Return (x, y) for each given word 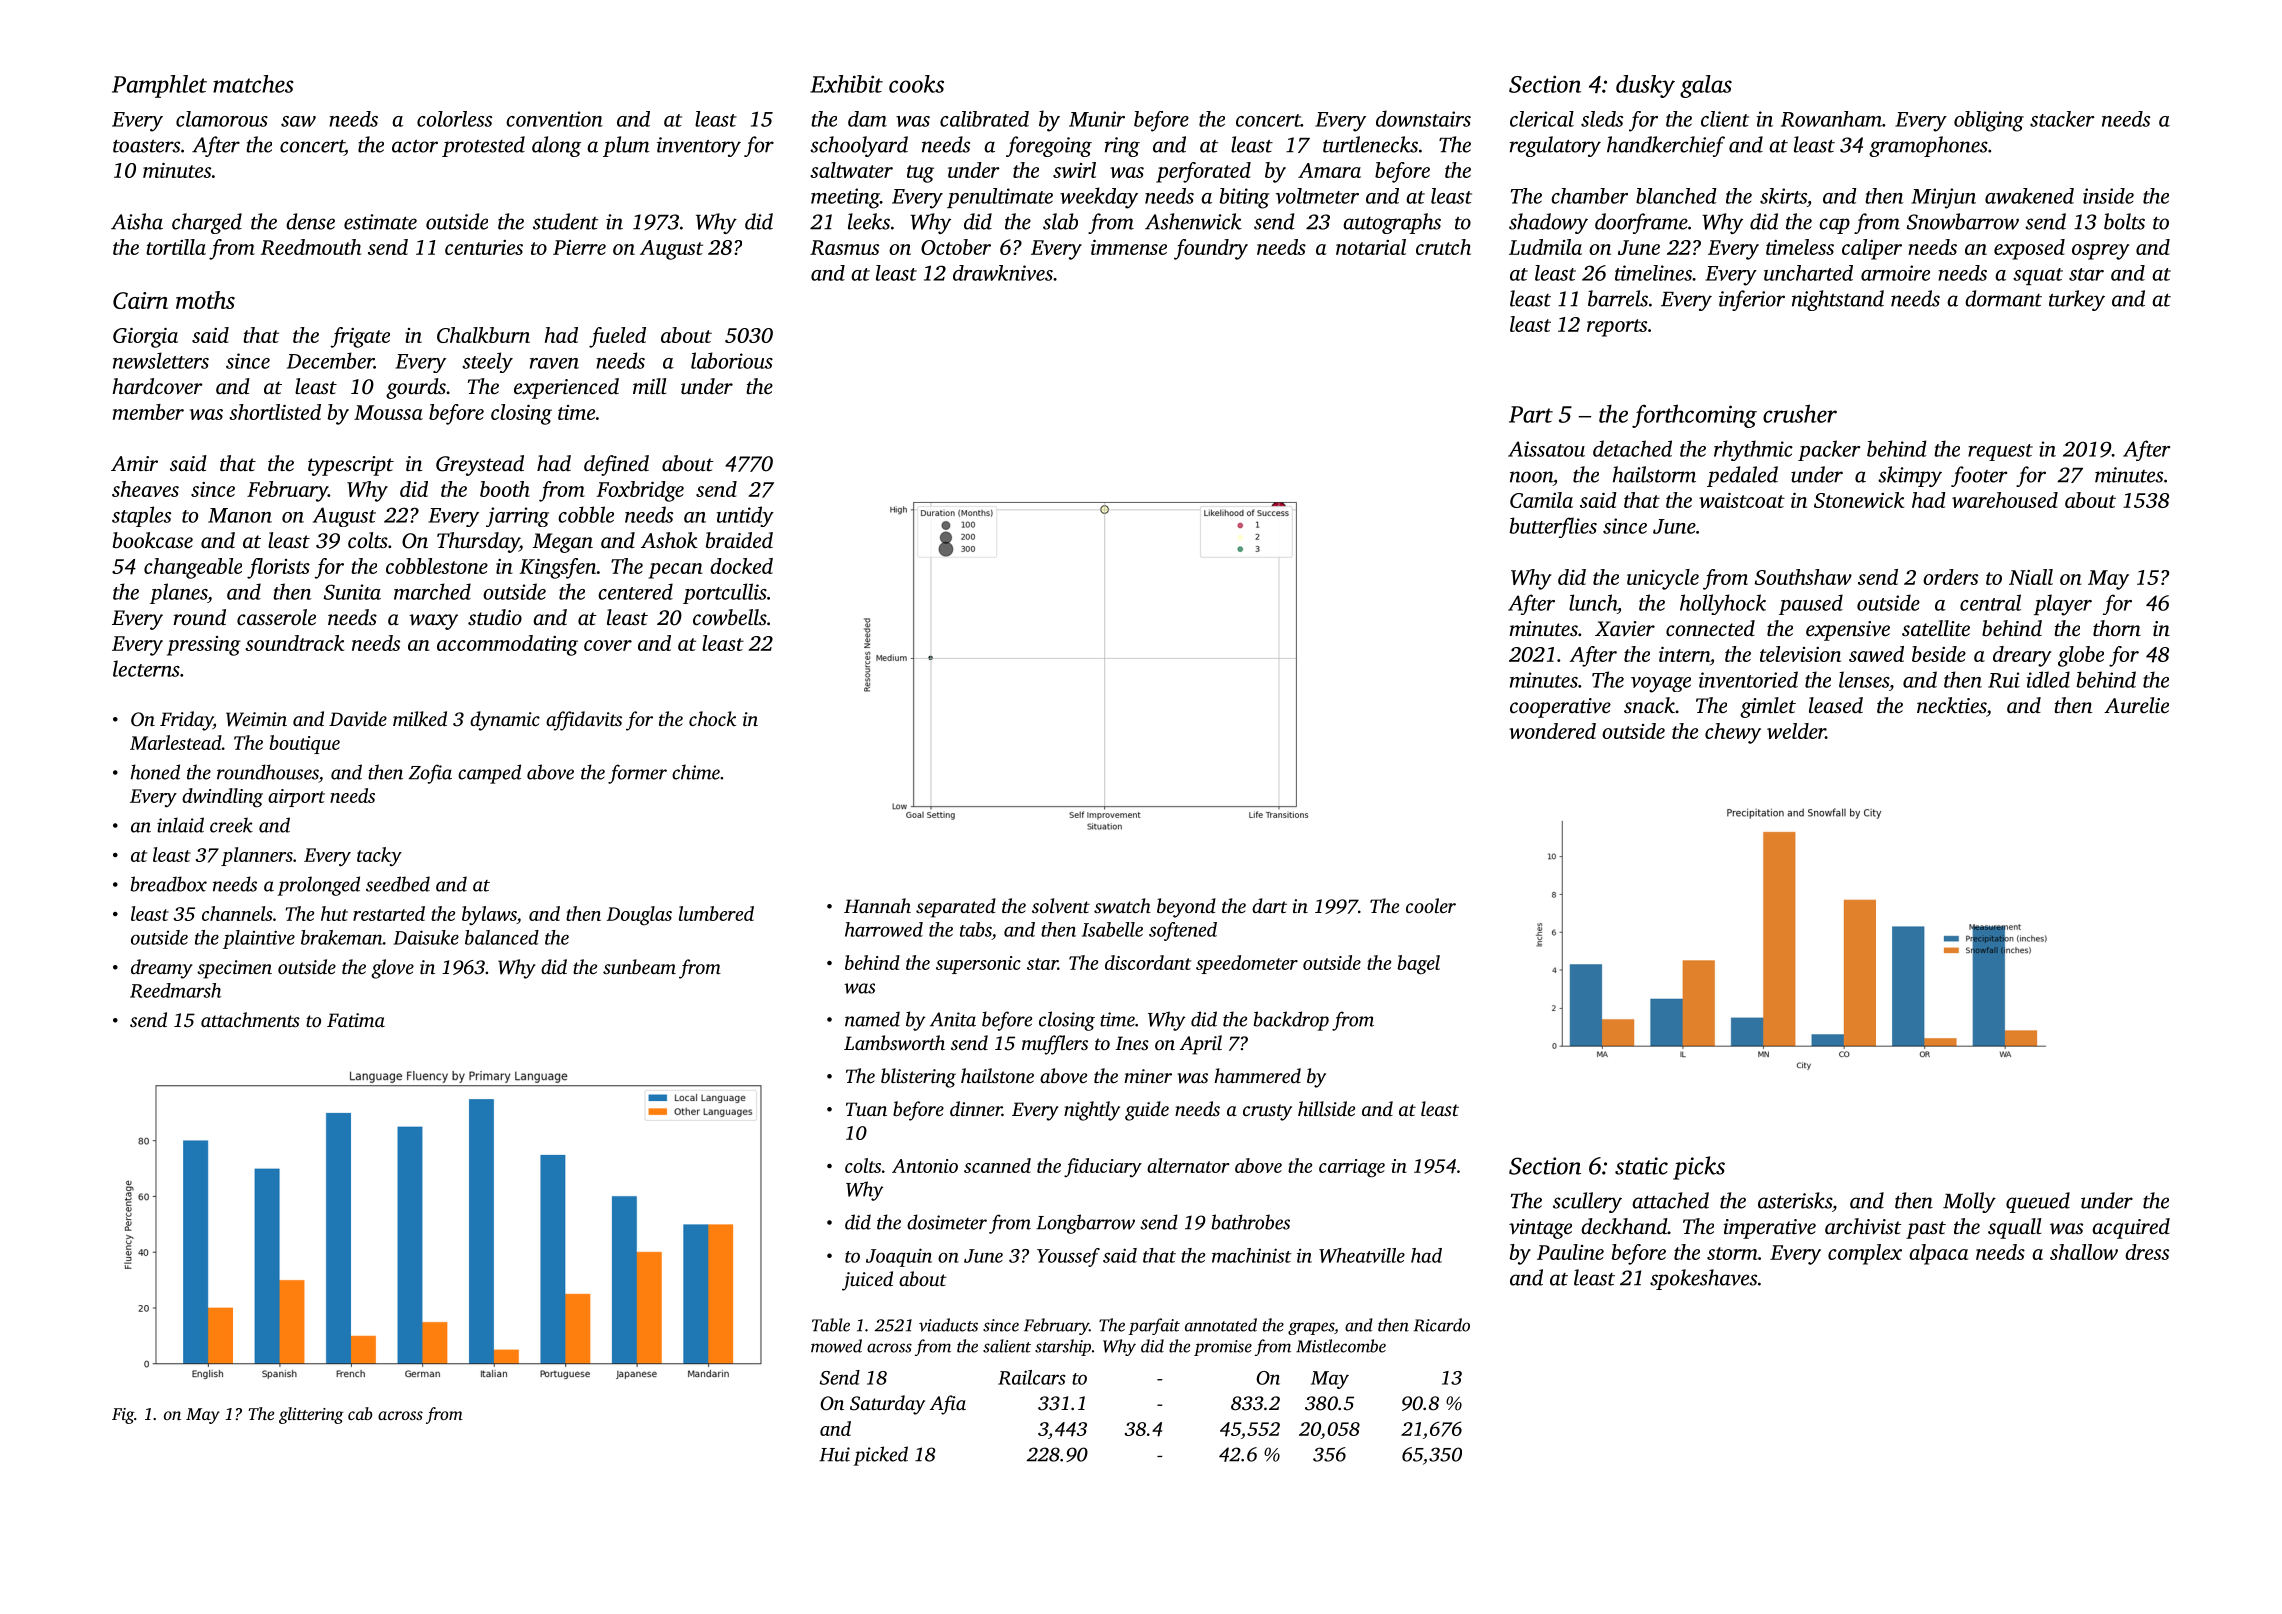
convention (554, 119)
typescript (351, 466)
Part (1531, 414)
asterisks (1795, 1200)
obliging (1989, 121)
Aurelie (2136, 705)
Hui (834, 1454)
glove (392, 969)
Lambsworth (894, 1043)
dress (2147, 1252)
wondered (1552, 731)
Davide (358, 718)
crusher (1800, 413)
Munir (1097, 119)
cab (360, 1413)
